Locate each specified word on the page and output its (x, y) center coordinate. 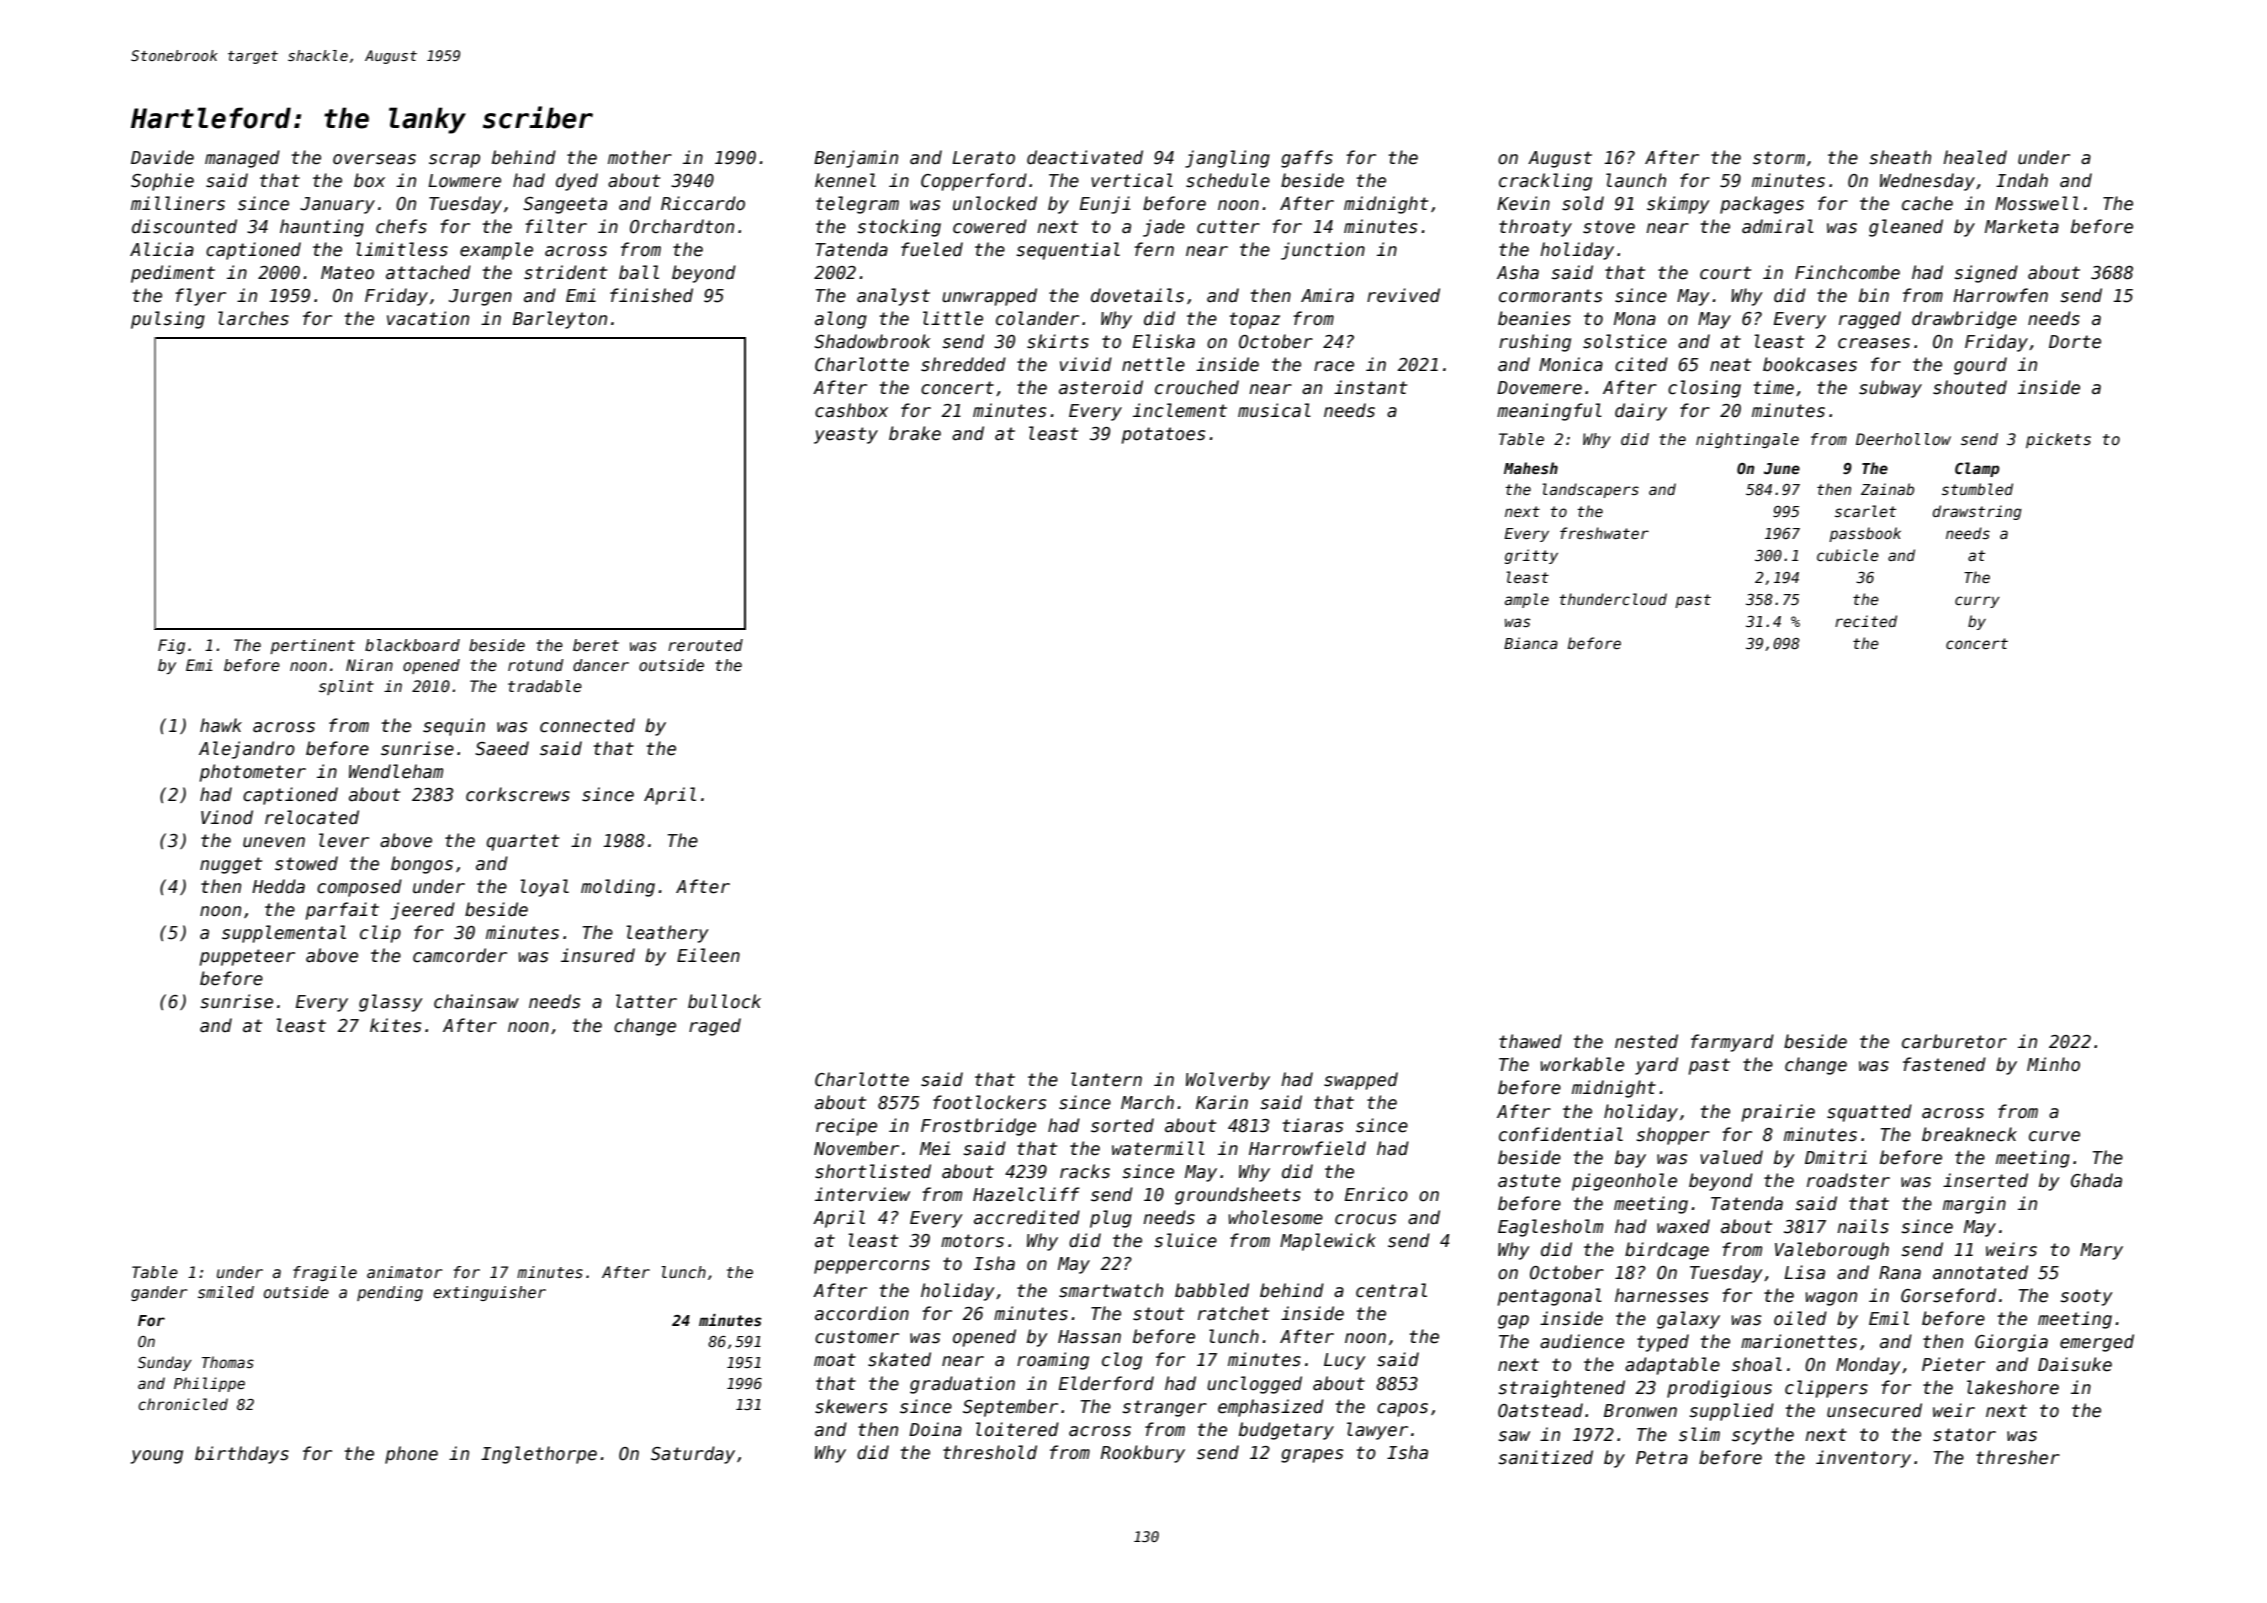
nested (1646, 1041)
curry (1977, 602)
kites (395, 1025)
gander (159, 1293)
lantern (1106, 1079)
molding (618, 888)
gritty (1531, 556)
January (337, 205)
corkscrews (518, 794)
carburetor (1954, 1041)
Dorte (2075, 342)
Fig (171, 646)
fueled (932, 249)
